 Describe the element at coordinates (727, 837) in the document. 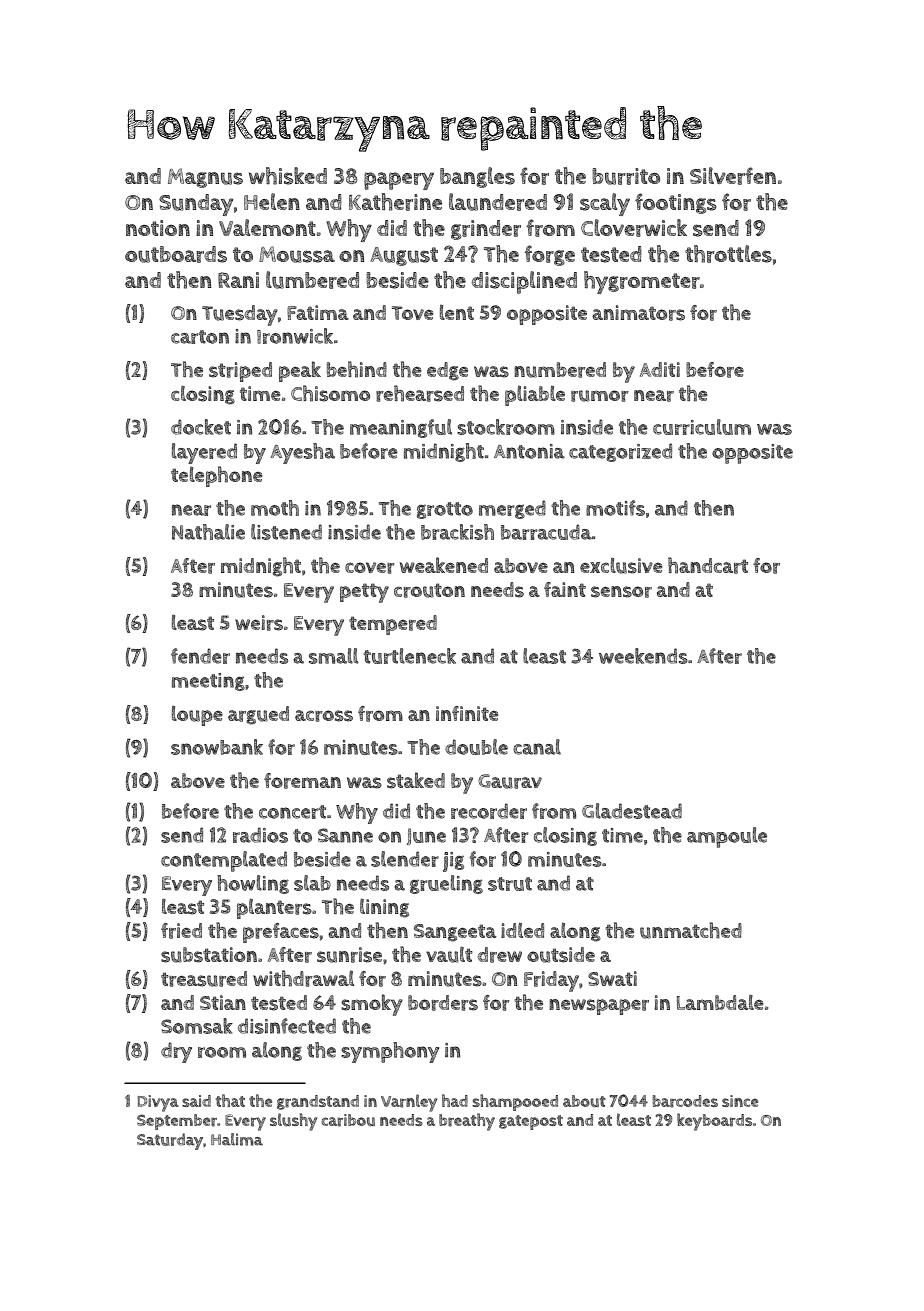

I see `ampoule` at that location.
